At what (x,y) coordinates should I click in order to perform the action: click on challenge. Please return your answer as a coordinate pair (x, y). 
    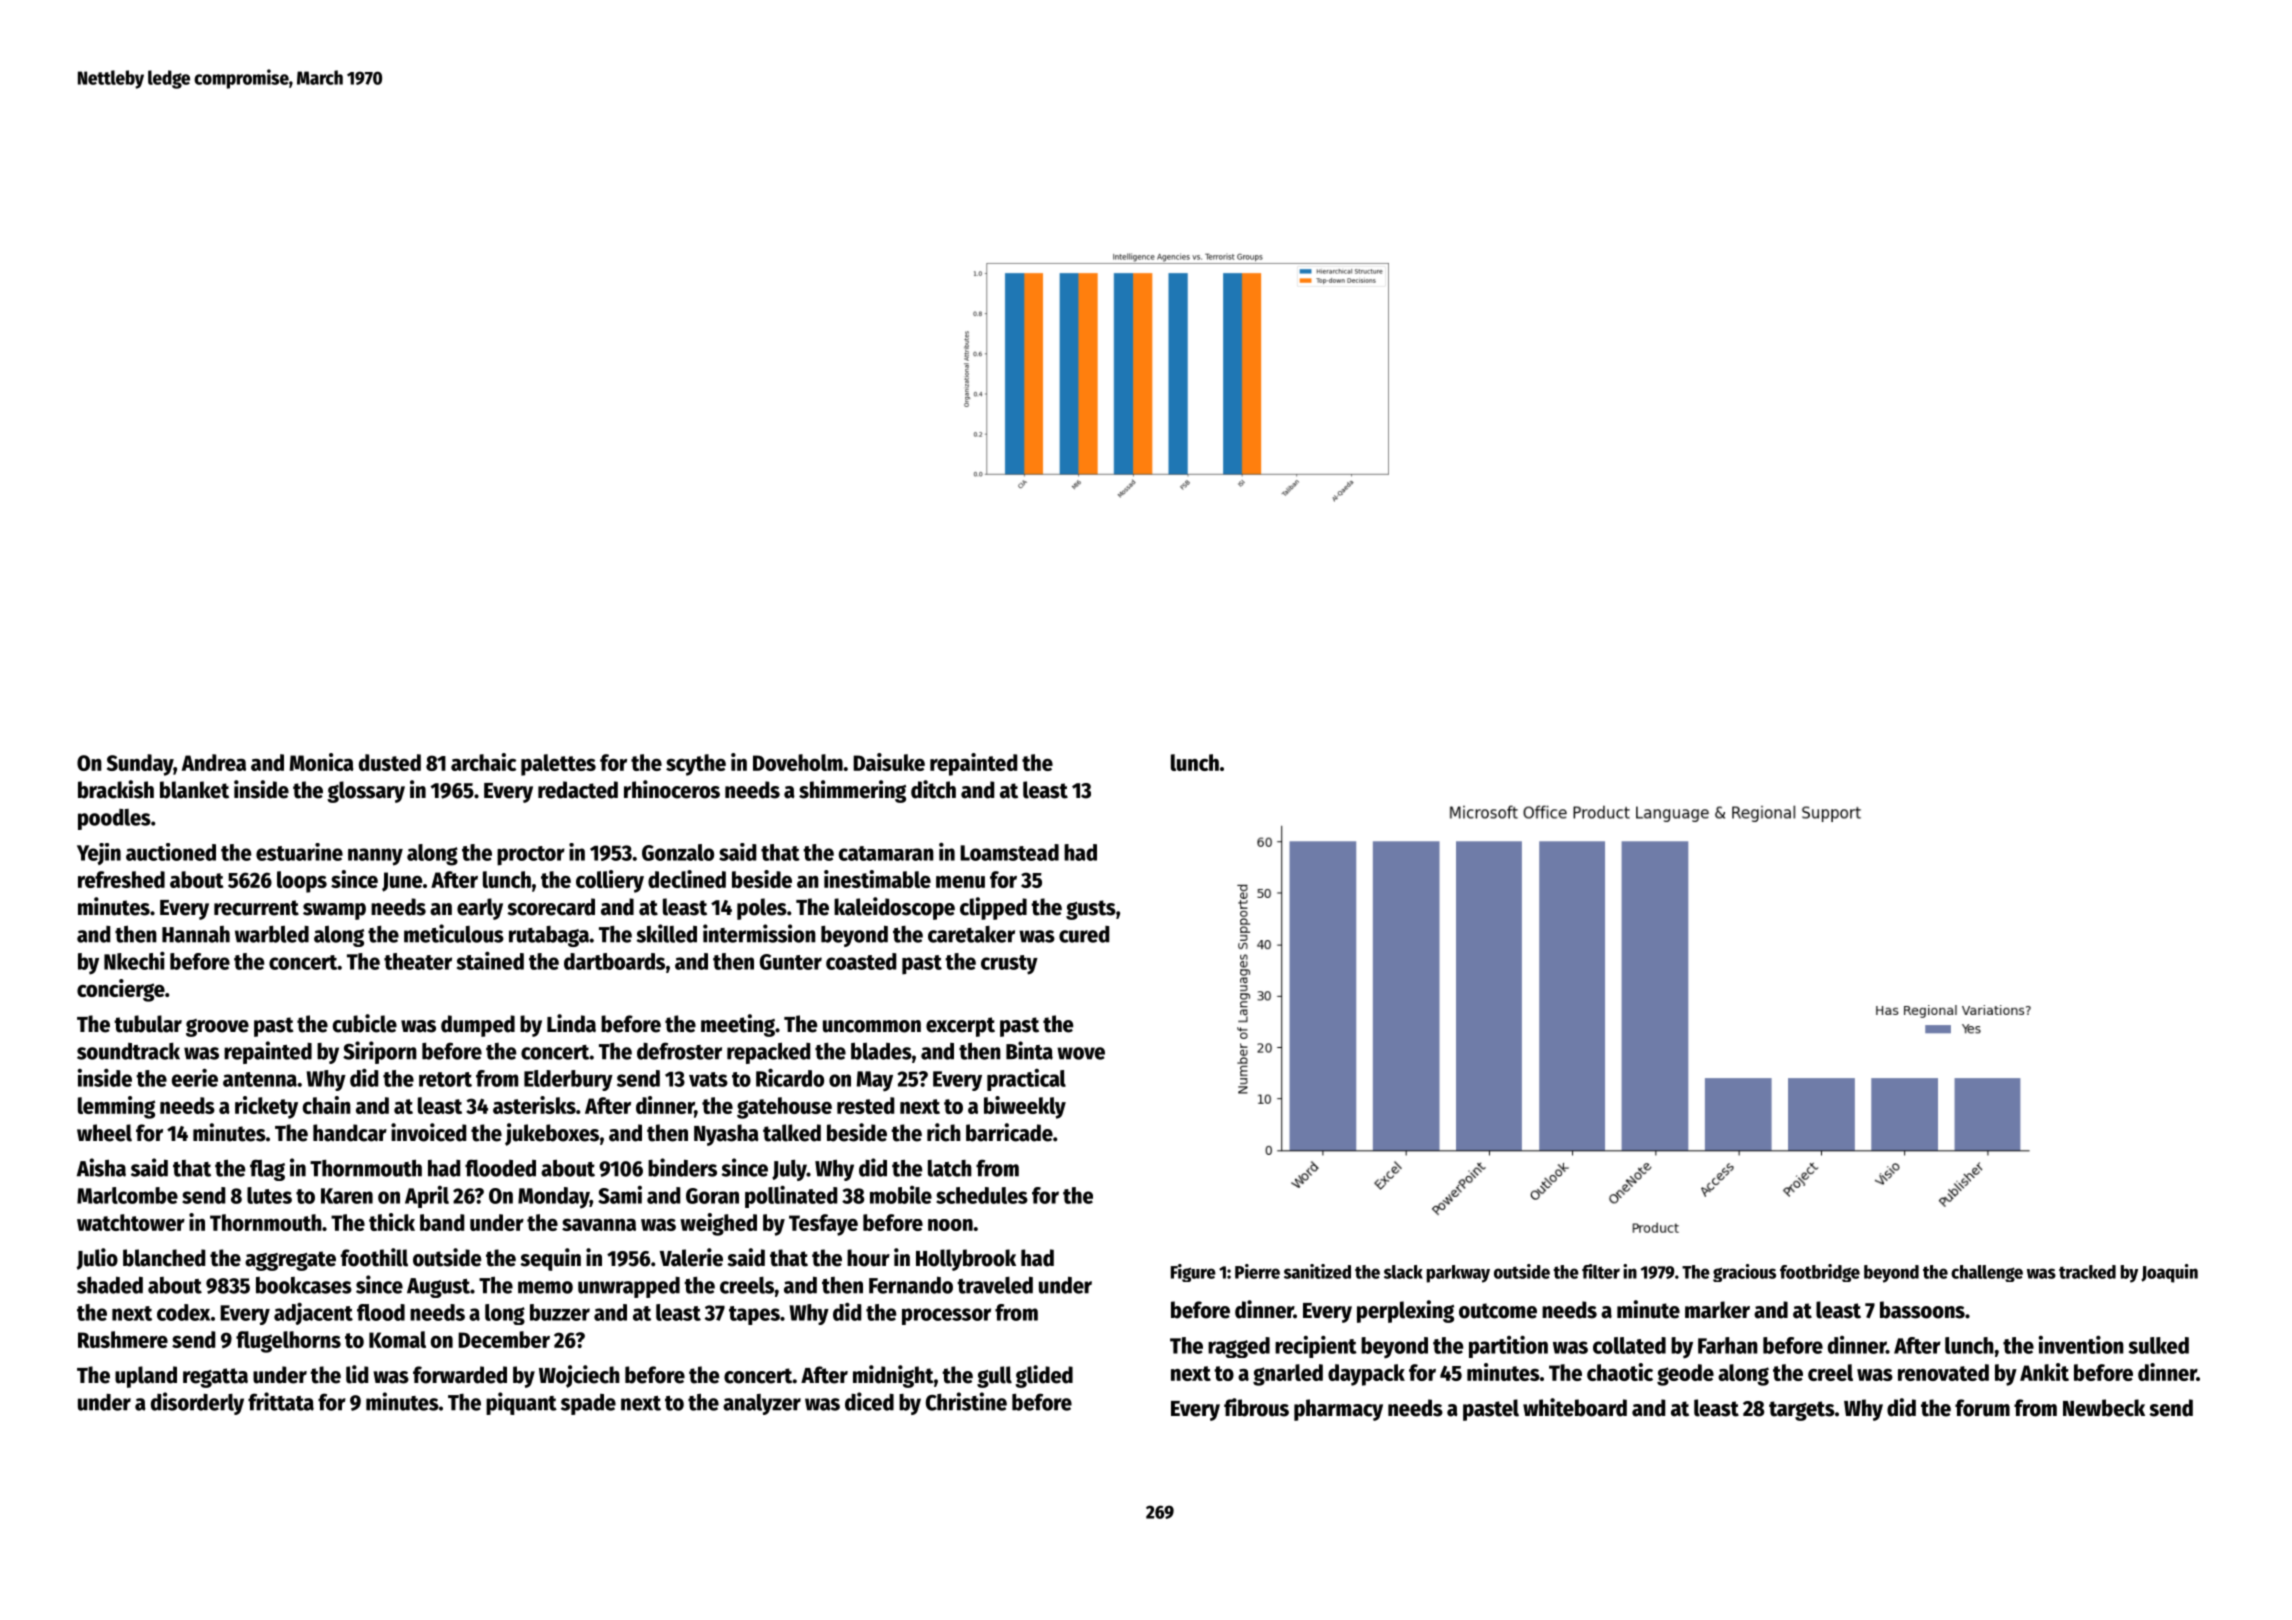
    Looking at the image, I should click on (1987, 1273).
